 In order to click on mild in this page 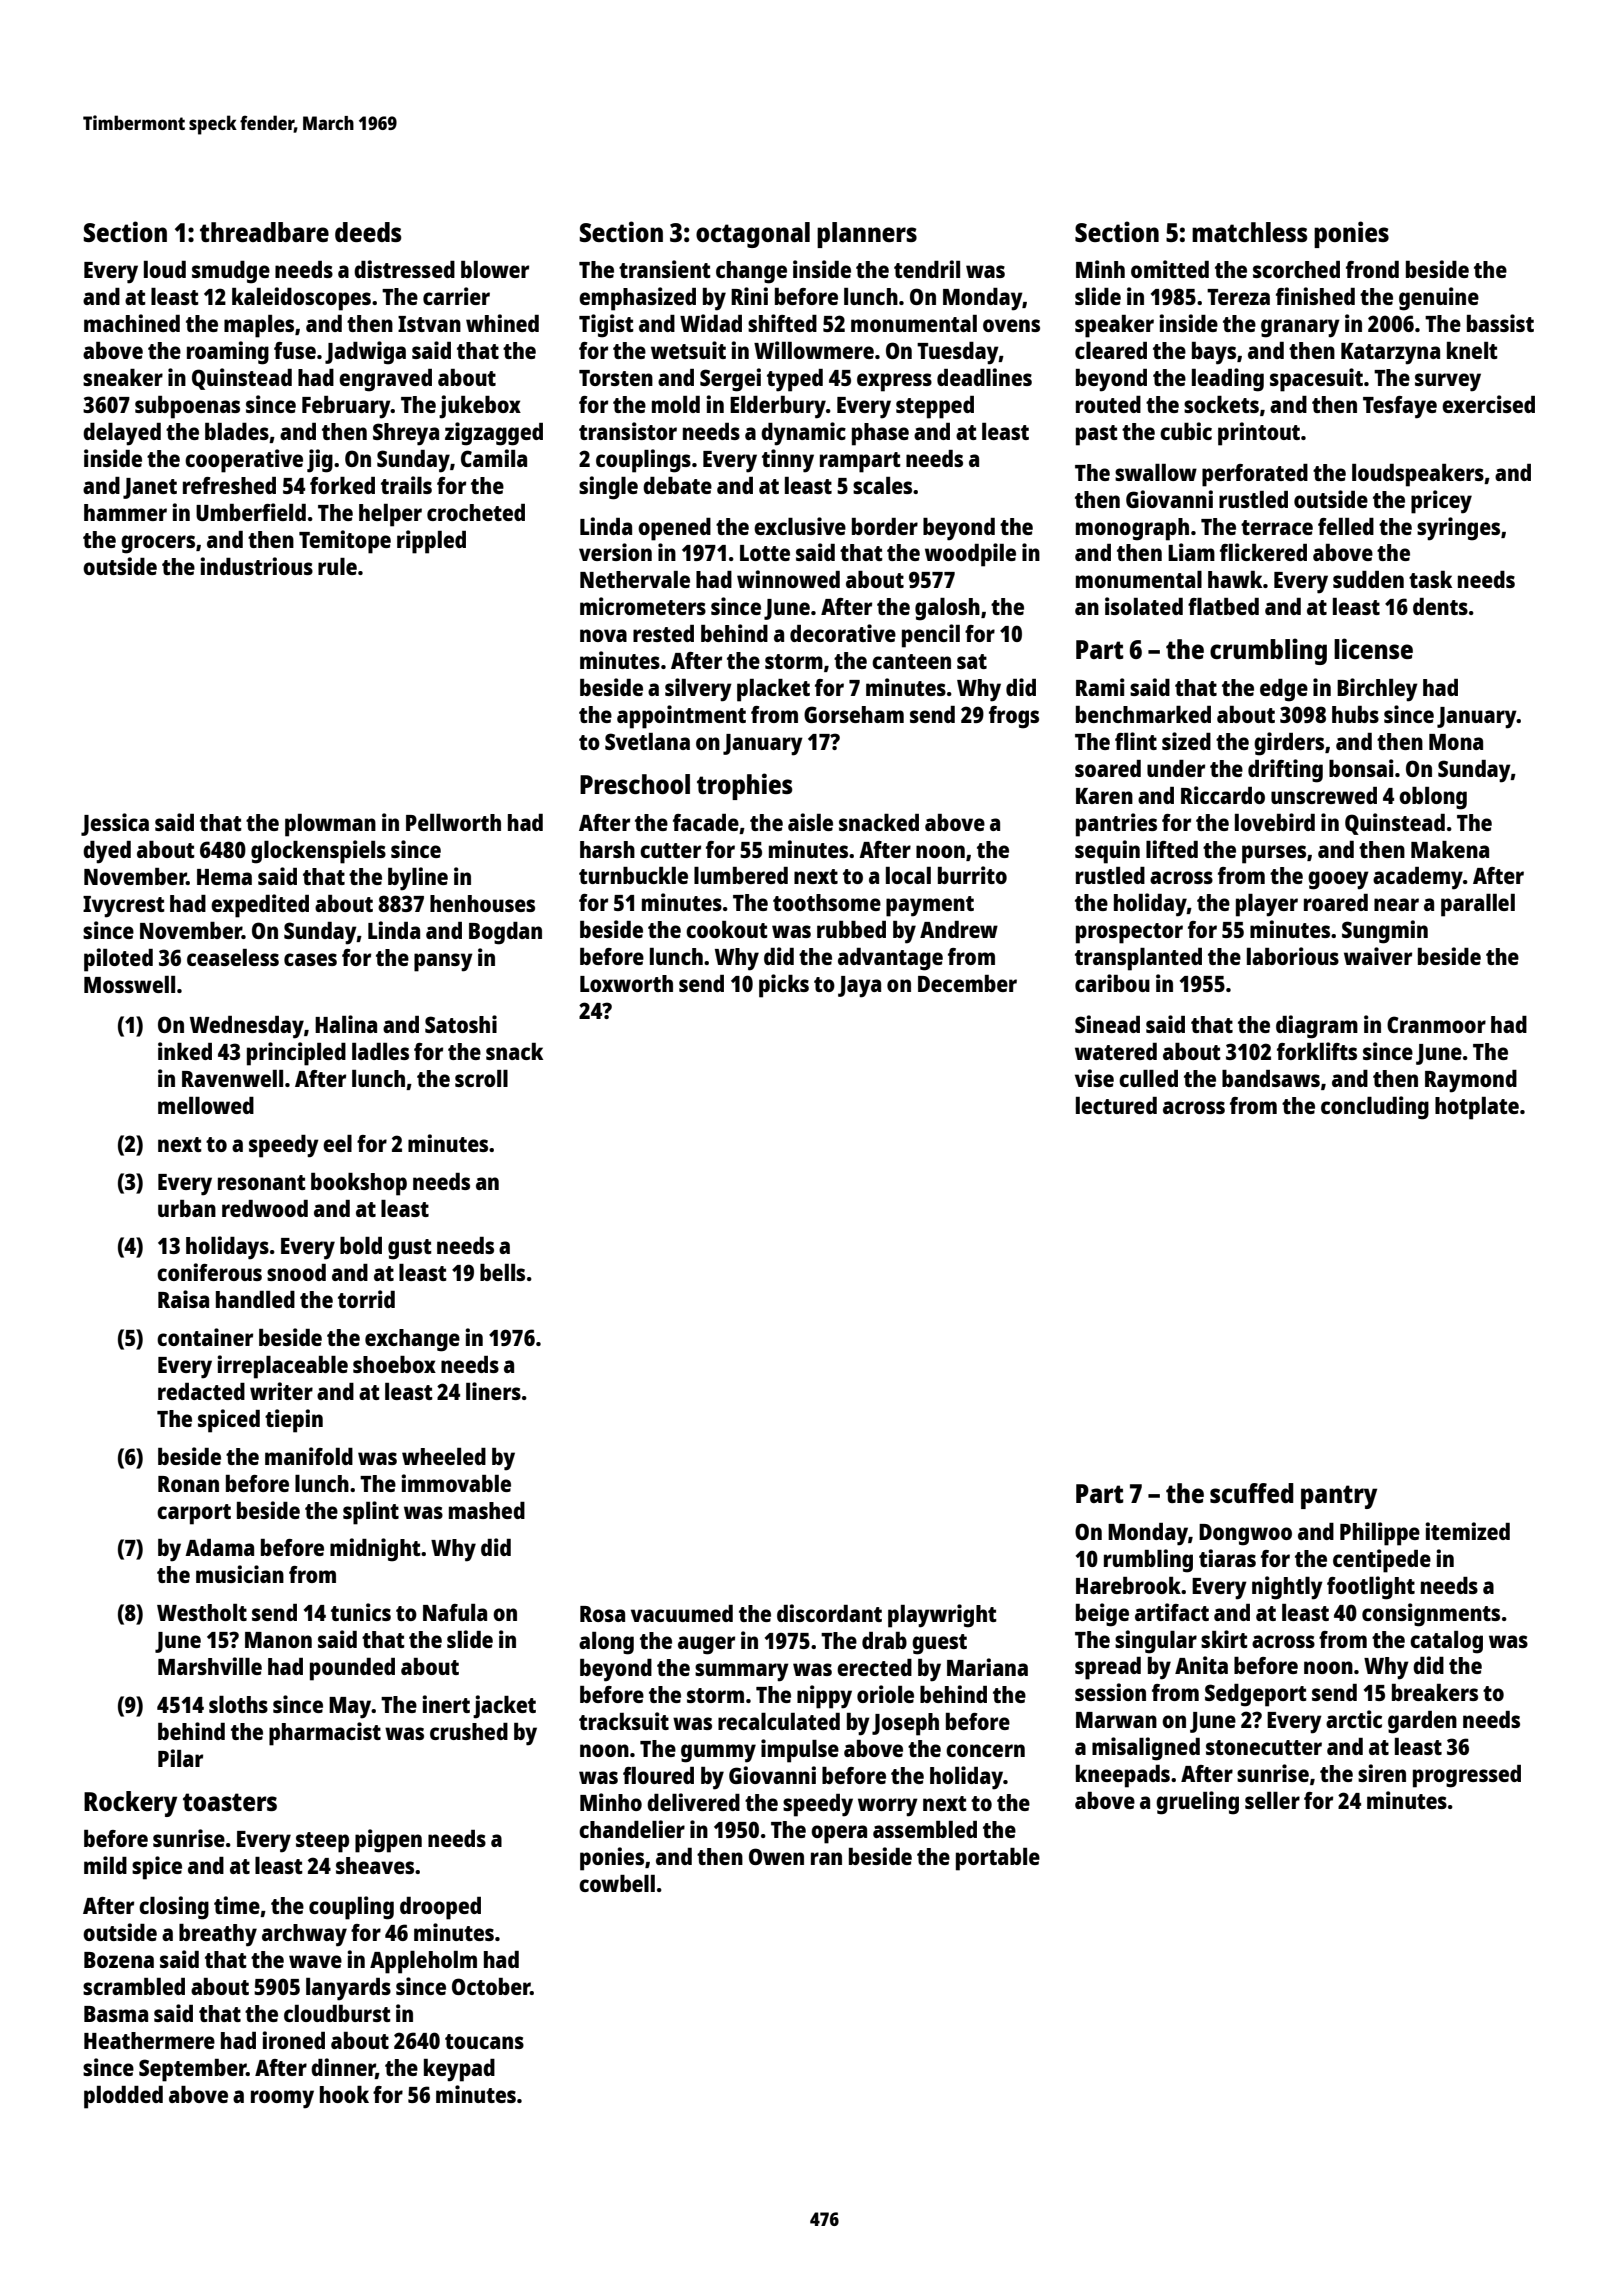, I will do `click(105, 1865)`.
